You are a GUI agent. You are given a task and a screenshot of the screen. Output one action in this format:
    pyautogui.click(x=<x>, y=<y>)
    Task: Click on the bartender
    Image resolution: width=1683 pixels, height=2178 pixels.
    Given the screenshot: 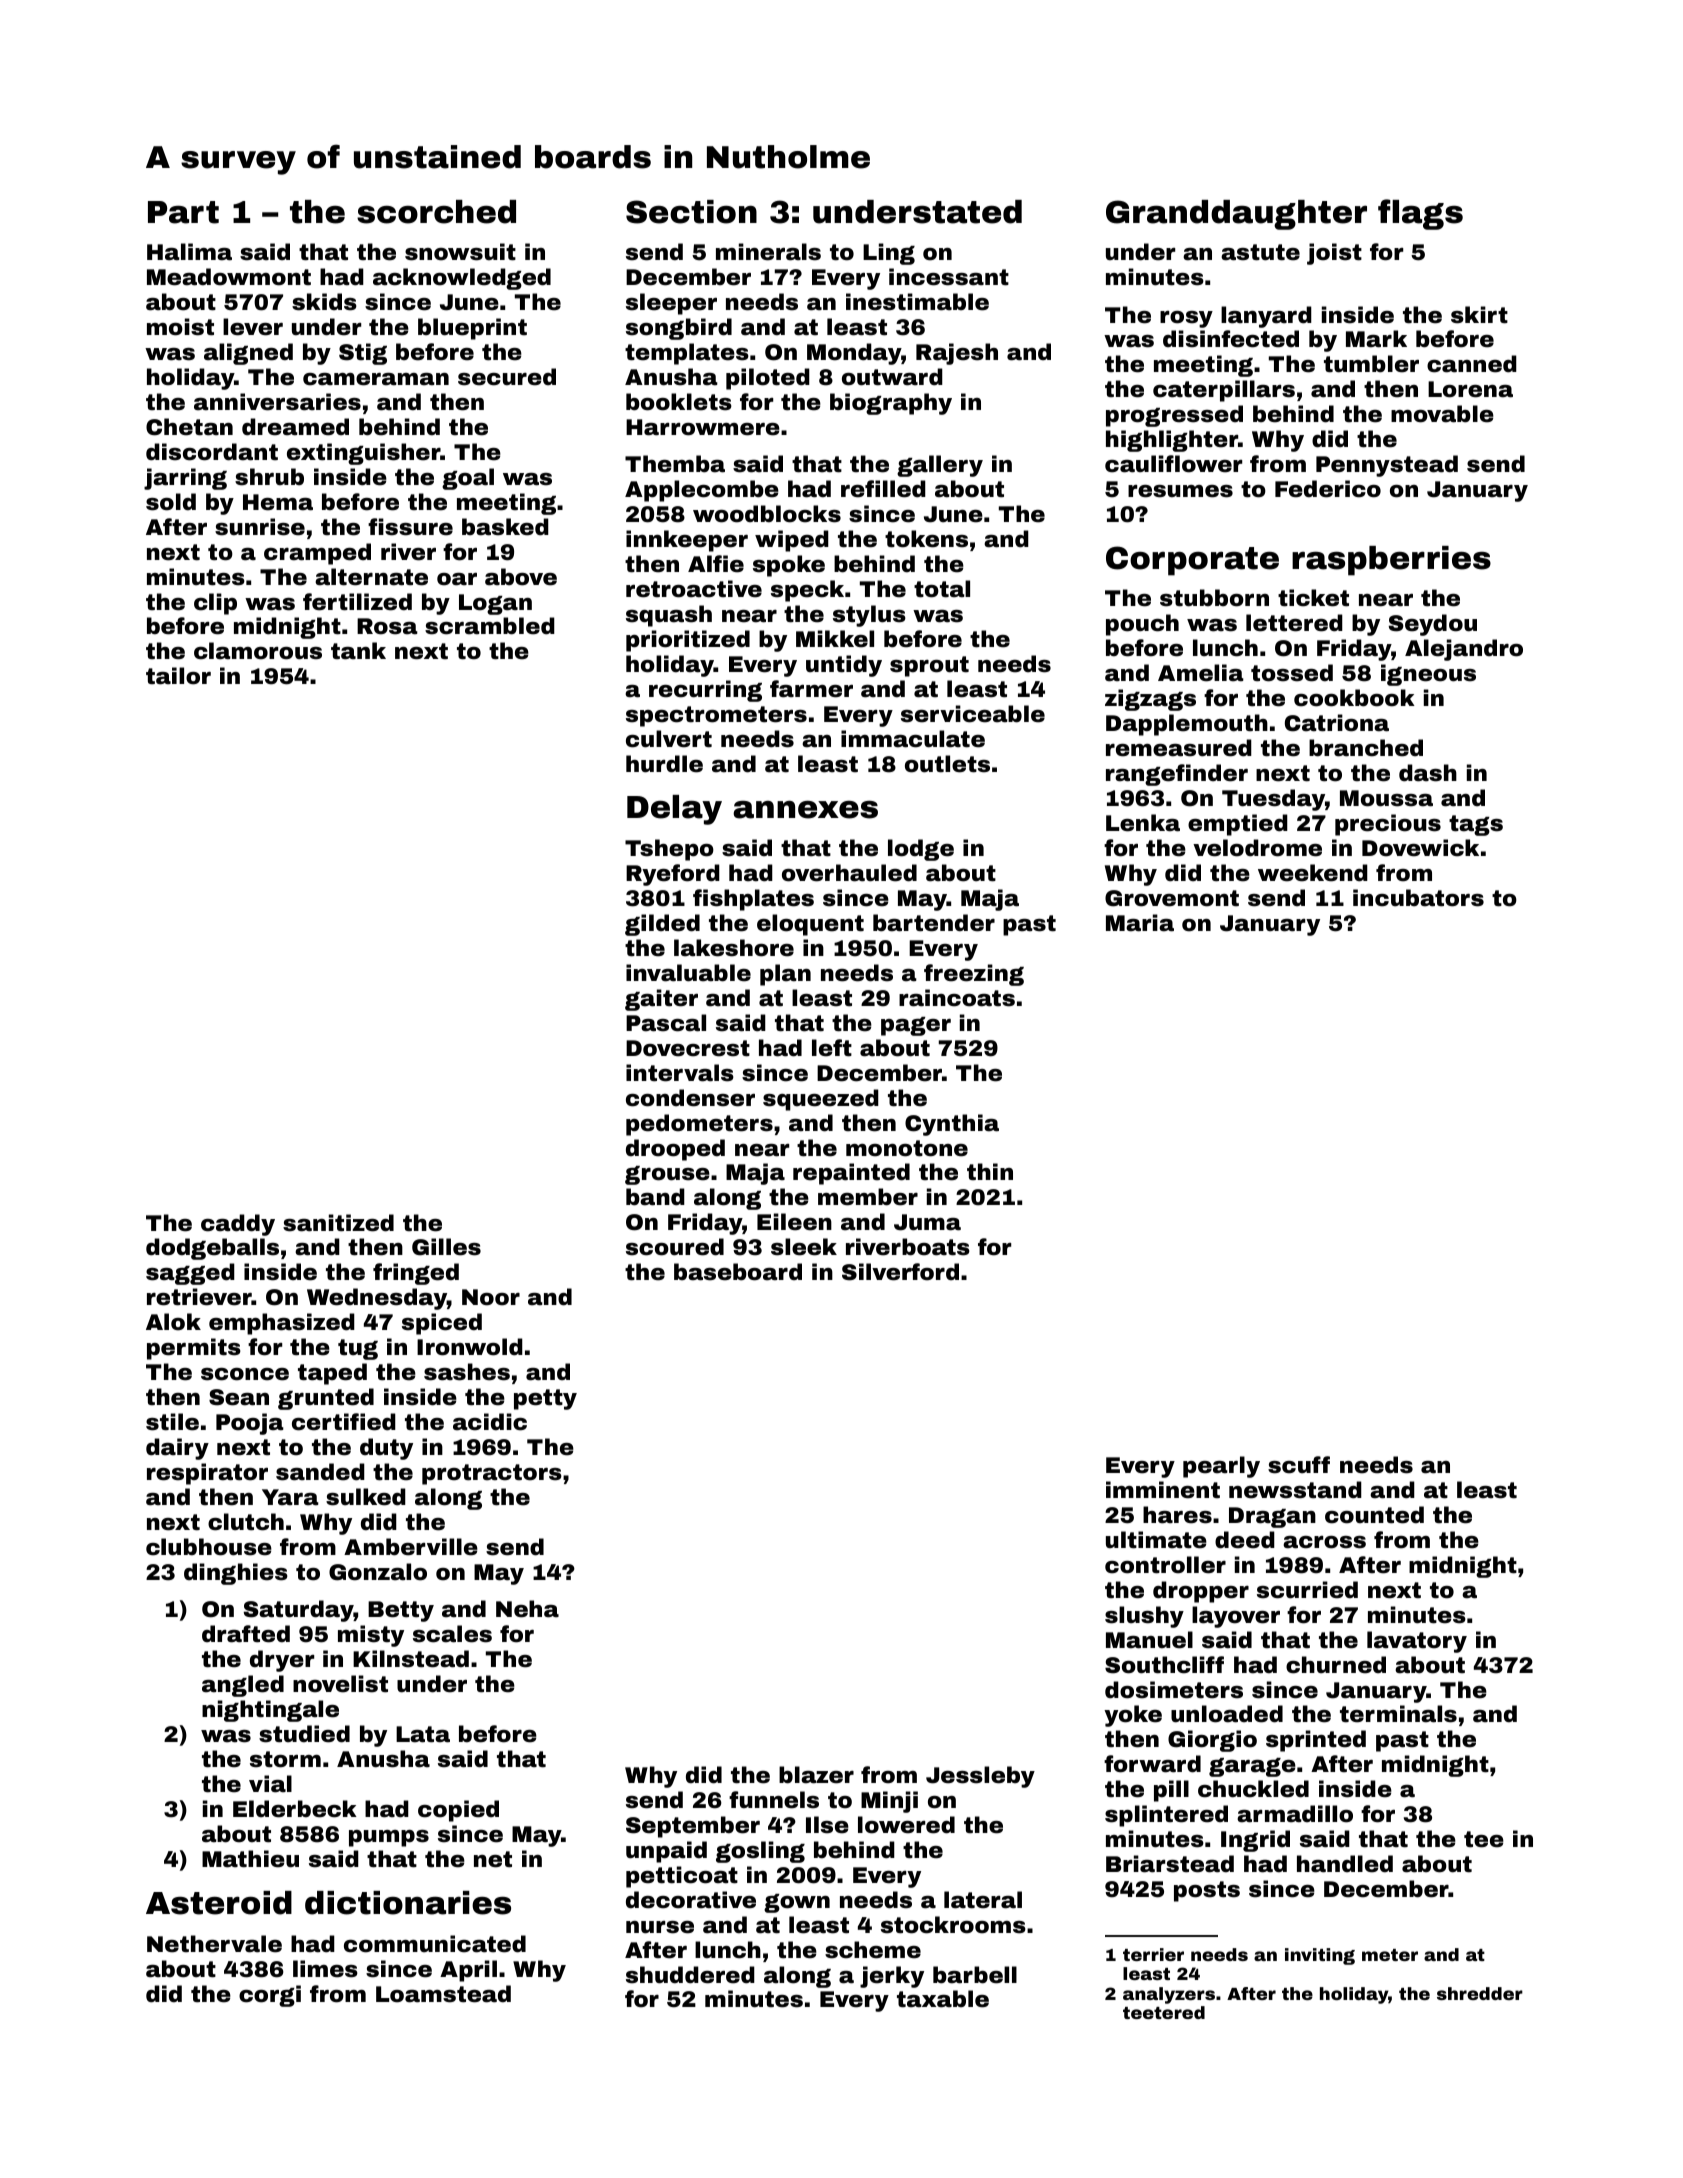 What is the action you would take?
    pyautogui.click(x=934, y=923)
